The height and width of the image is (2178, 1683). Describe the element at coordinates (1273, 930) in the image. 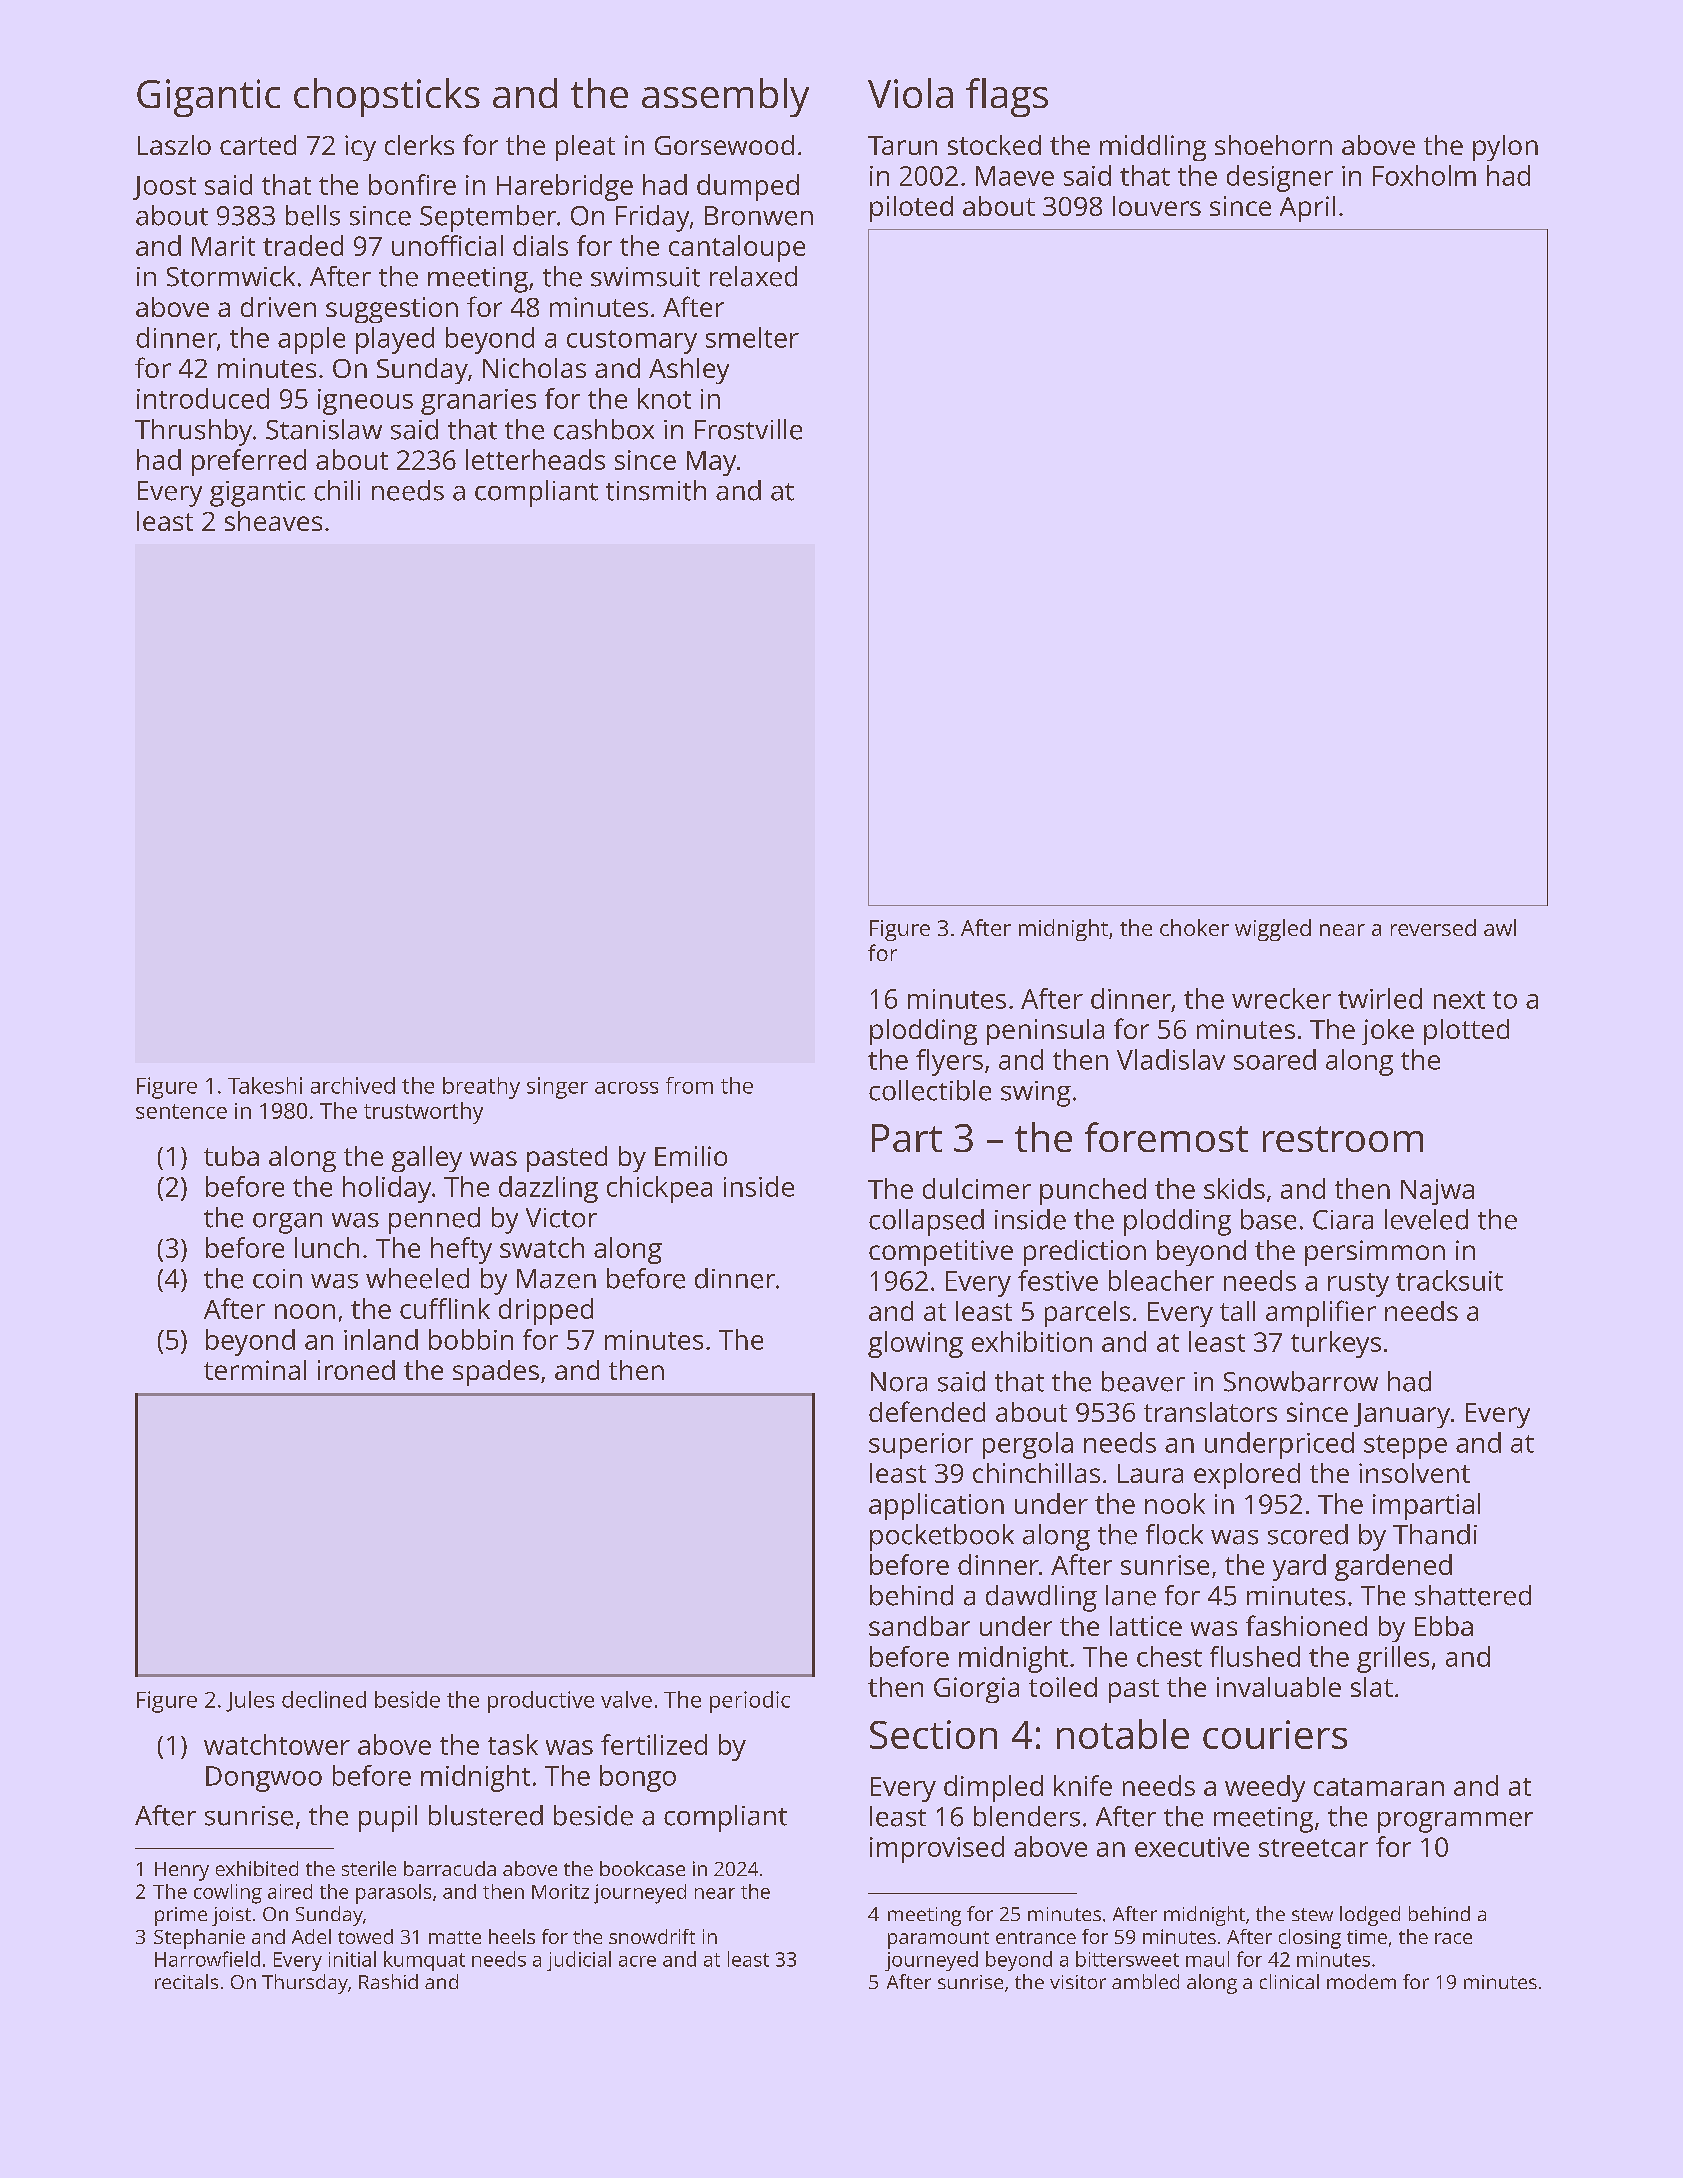

I see `wiggled` at that location.
